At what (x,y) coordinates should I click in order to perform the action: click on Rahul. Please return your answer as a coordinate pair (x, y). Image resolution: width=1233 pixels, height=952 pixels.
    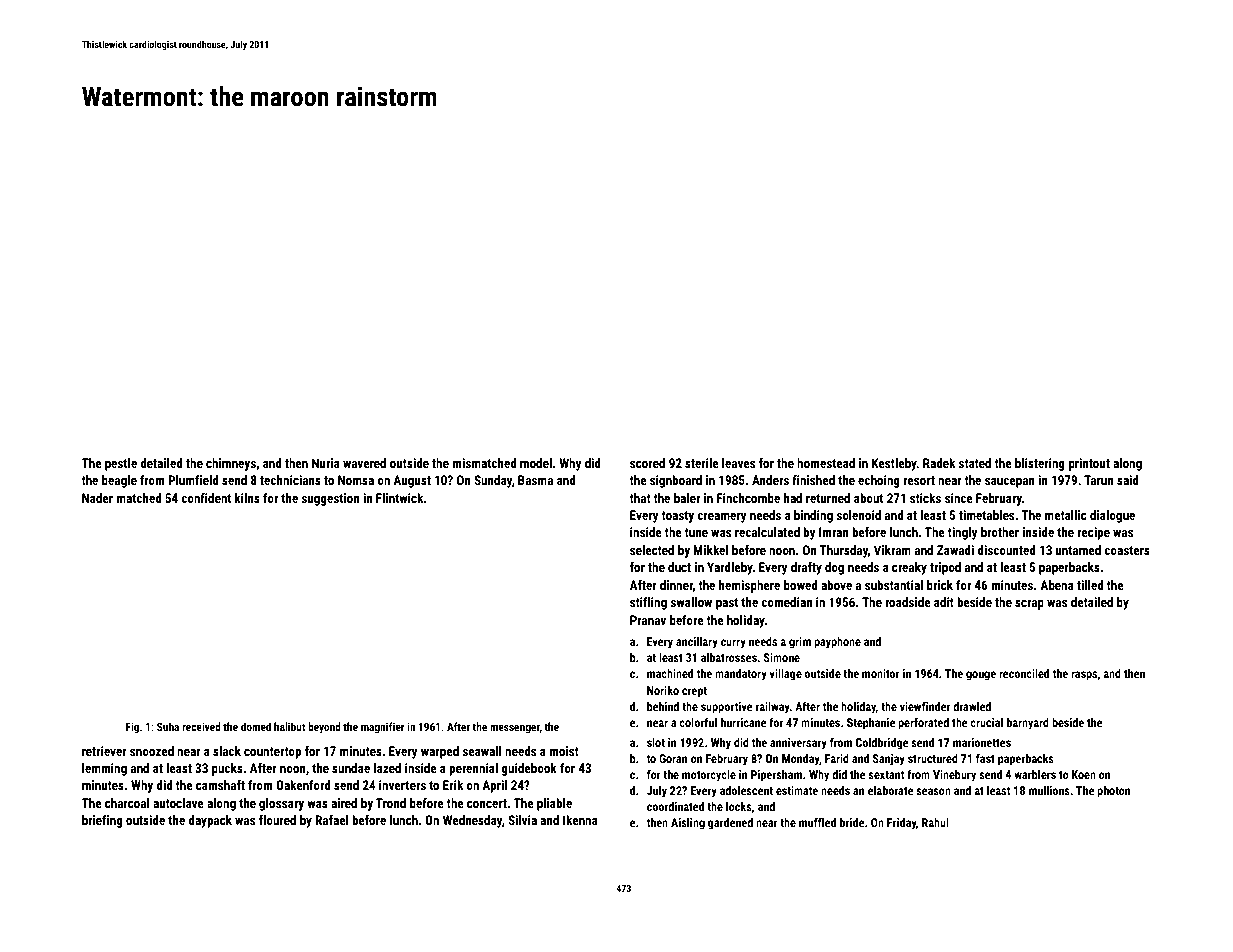
    Looking at the image, I should click on (935, 822).
